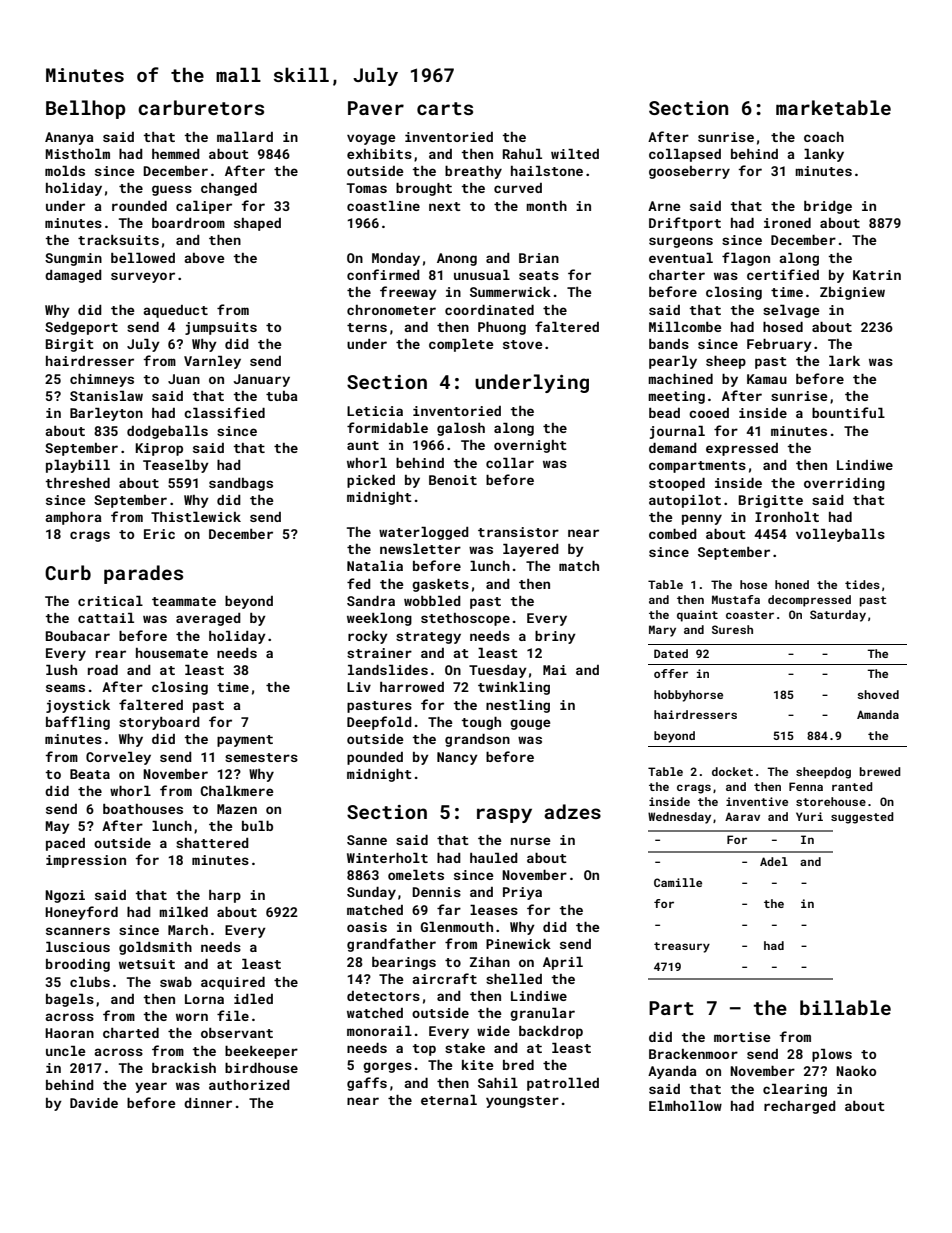 Image resolution: width=952 pixels, height=1233 pixels. What do you see at coordinates (510, 463) in the screenshot?
I see `collar` at bounding box center [510, 463].
